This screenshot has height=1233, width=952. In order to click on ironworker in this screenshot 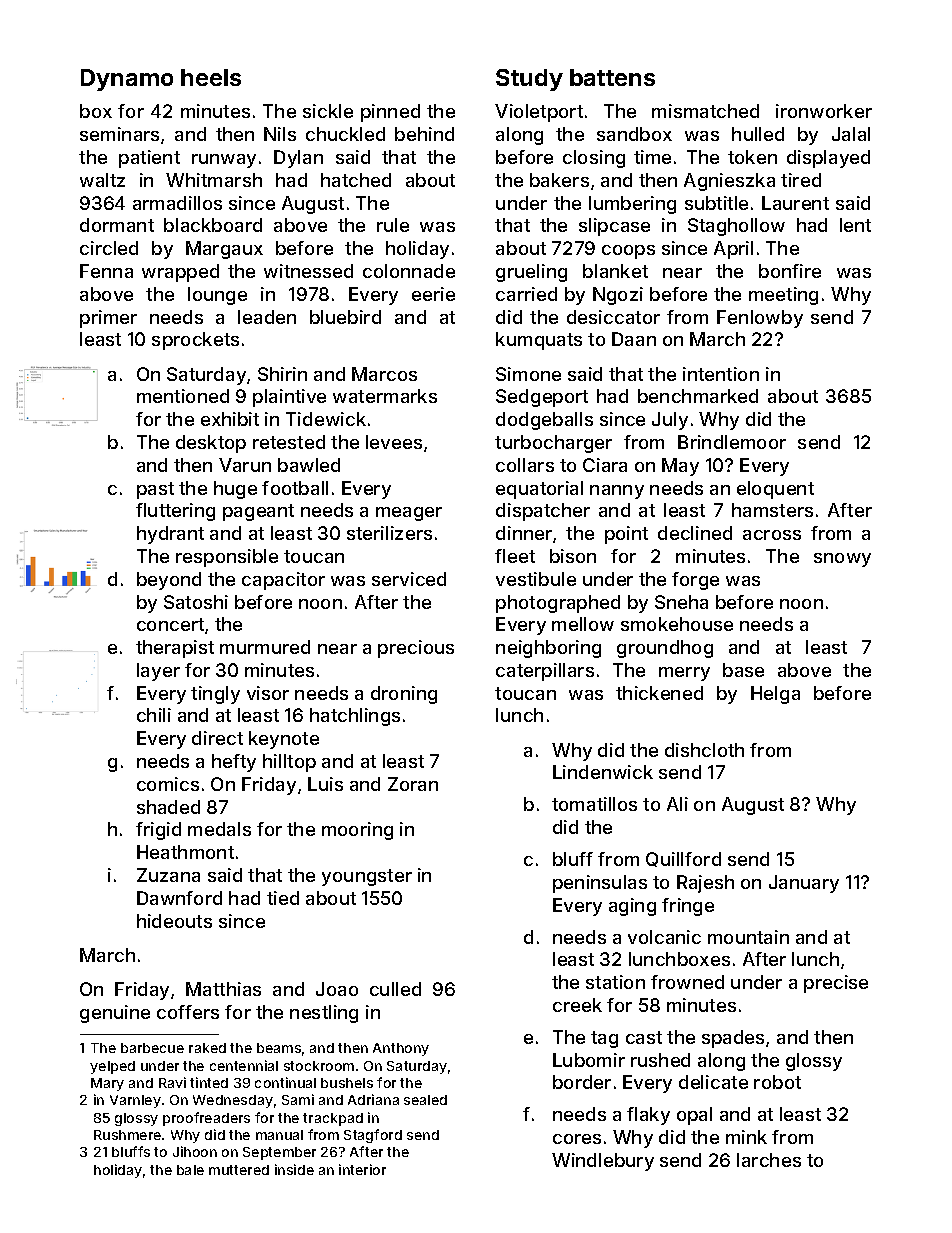, I will do `click(824, 111)`.
